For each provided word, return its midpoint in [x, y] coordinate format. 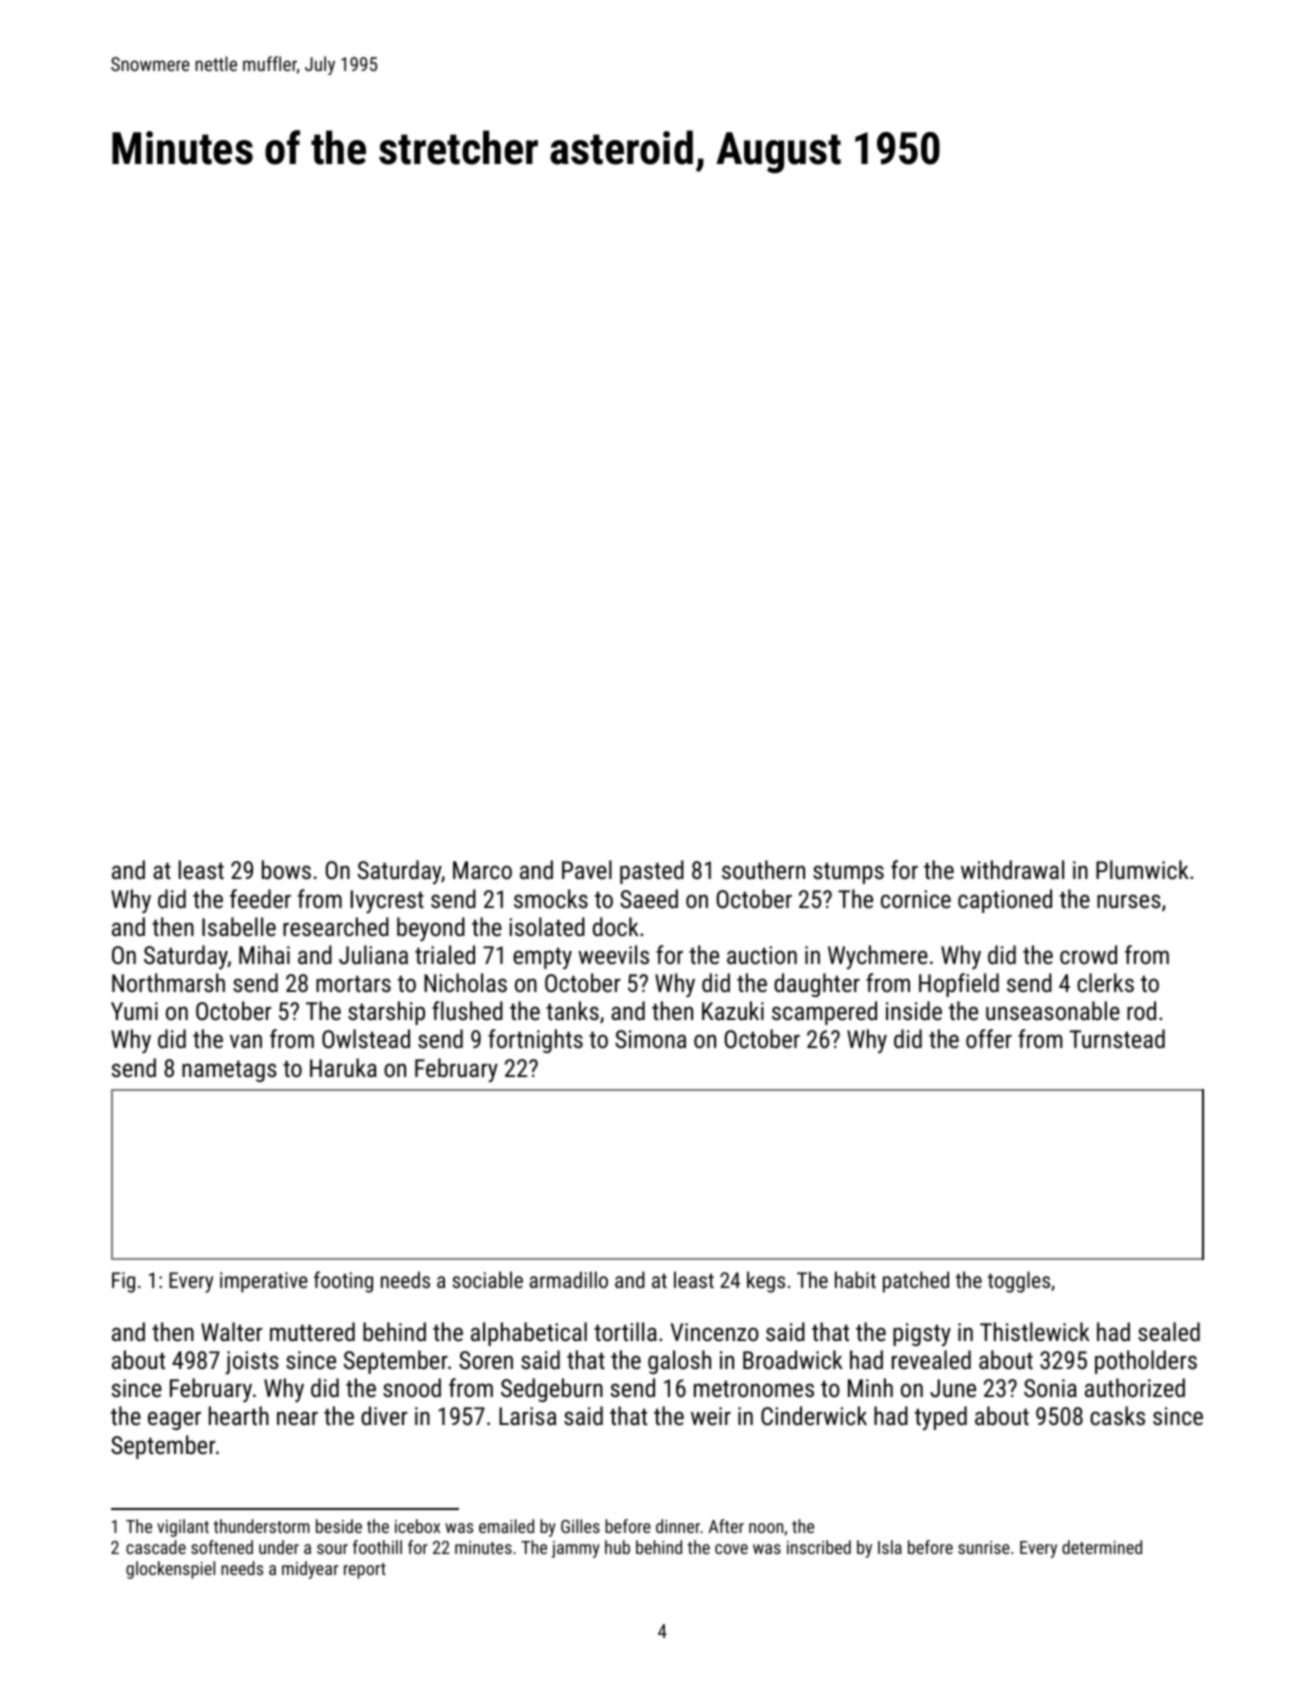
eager [174, 1420]
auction [762, 955]
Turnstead [1117, 1038]
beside [339, 1526]
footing [343, 1282]
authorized [1135, 1387]
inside [914, 1010]
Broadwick [793, 1359]
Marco [482, 870]
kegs [766, 1282]
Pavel [587, 869]
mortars [353, 984]
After [726, 1526]
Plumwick [1142, 869]
